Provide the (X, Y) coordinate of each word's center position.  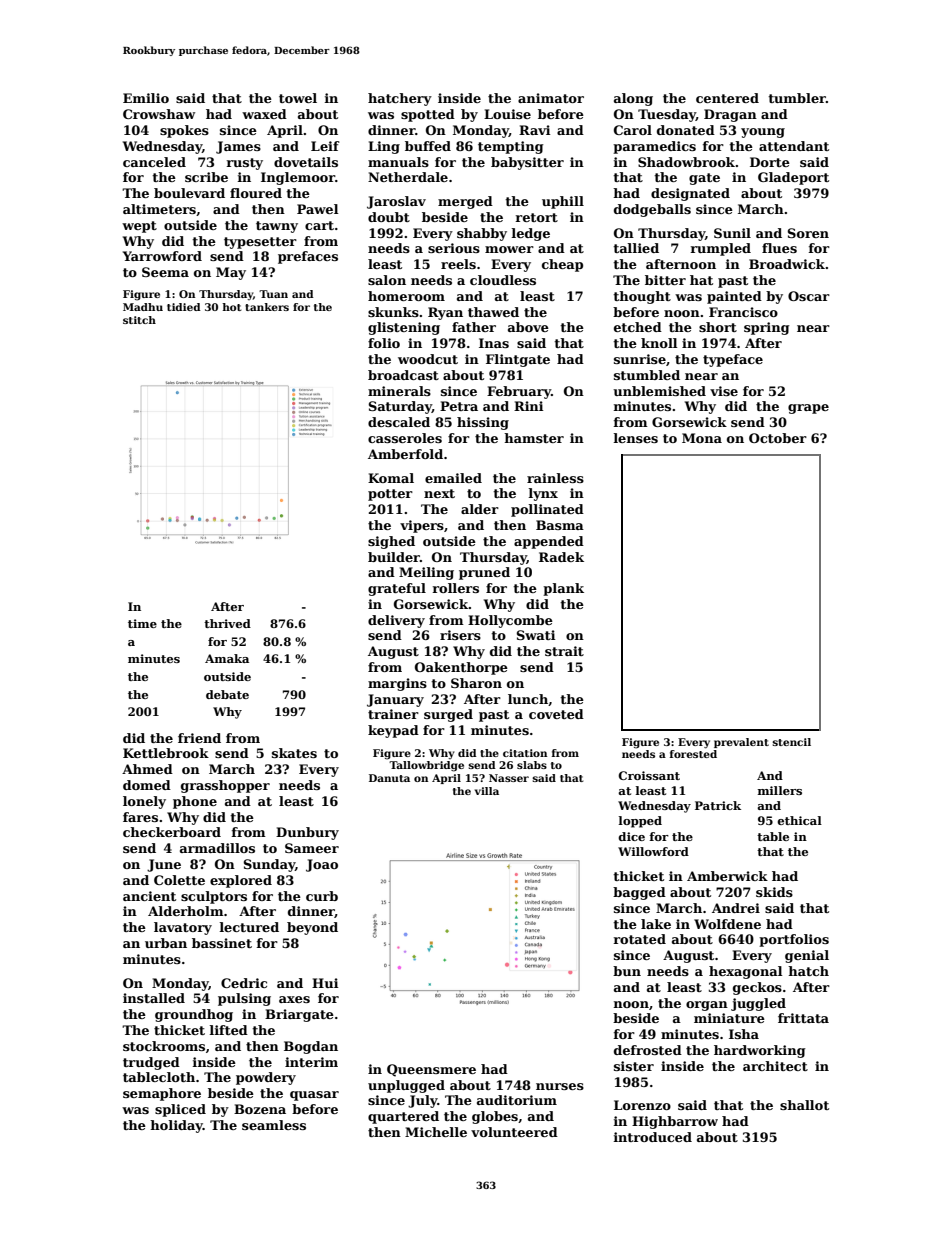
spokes (184, 131)
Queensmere (431, 1070)
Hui (325, 983)
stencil (791, 742)
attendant (794, 146)
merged (465, 202)
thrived (227, 623)
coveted (556, 714)
